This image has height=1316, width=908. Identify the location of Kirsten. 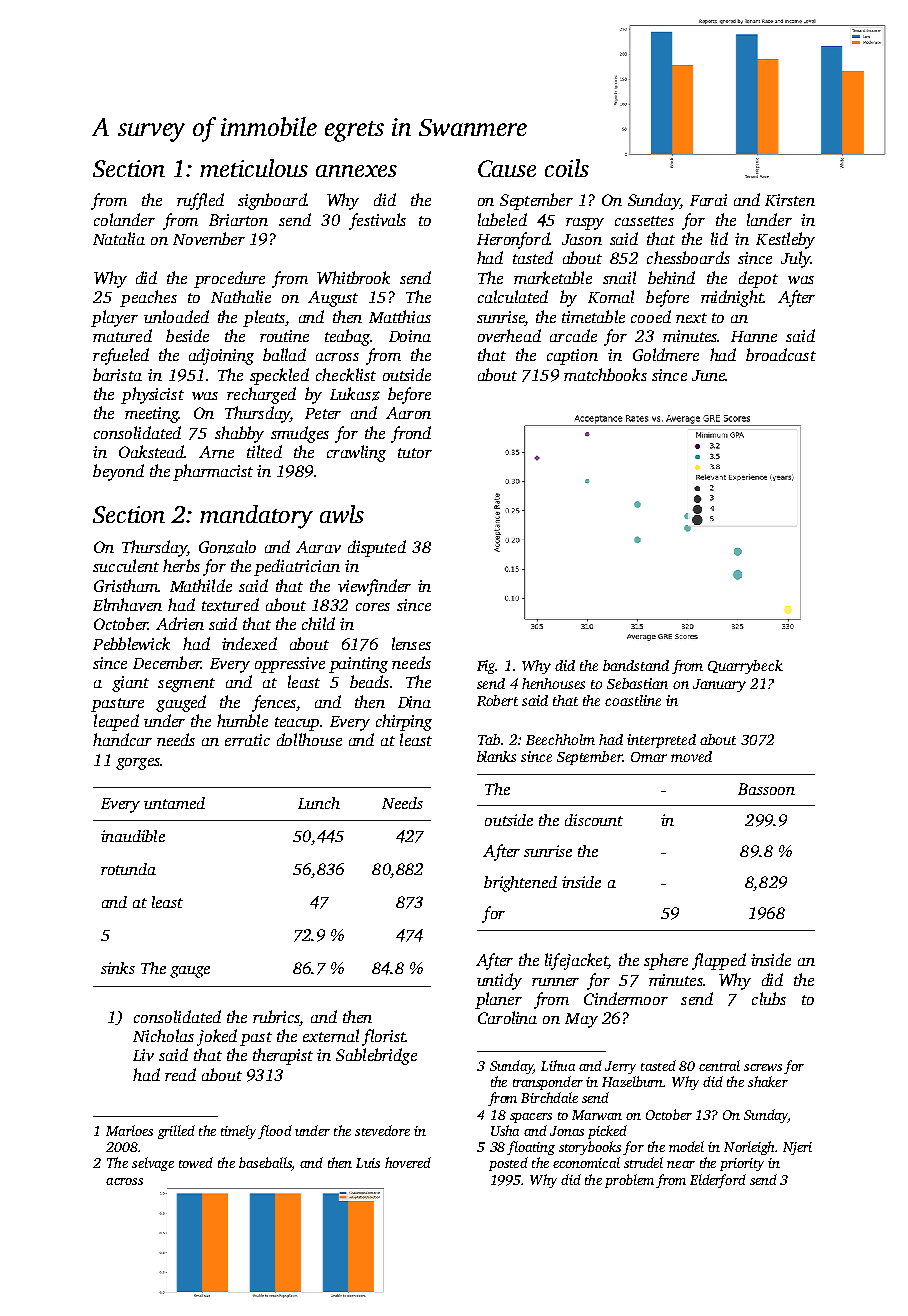
(790, 200).
